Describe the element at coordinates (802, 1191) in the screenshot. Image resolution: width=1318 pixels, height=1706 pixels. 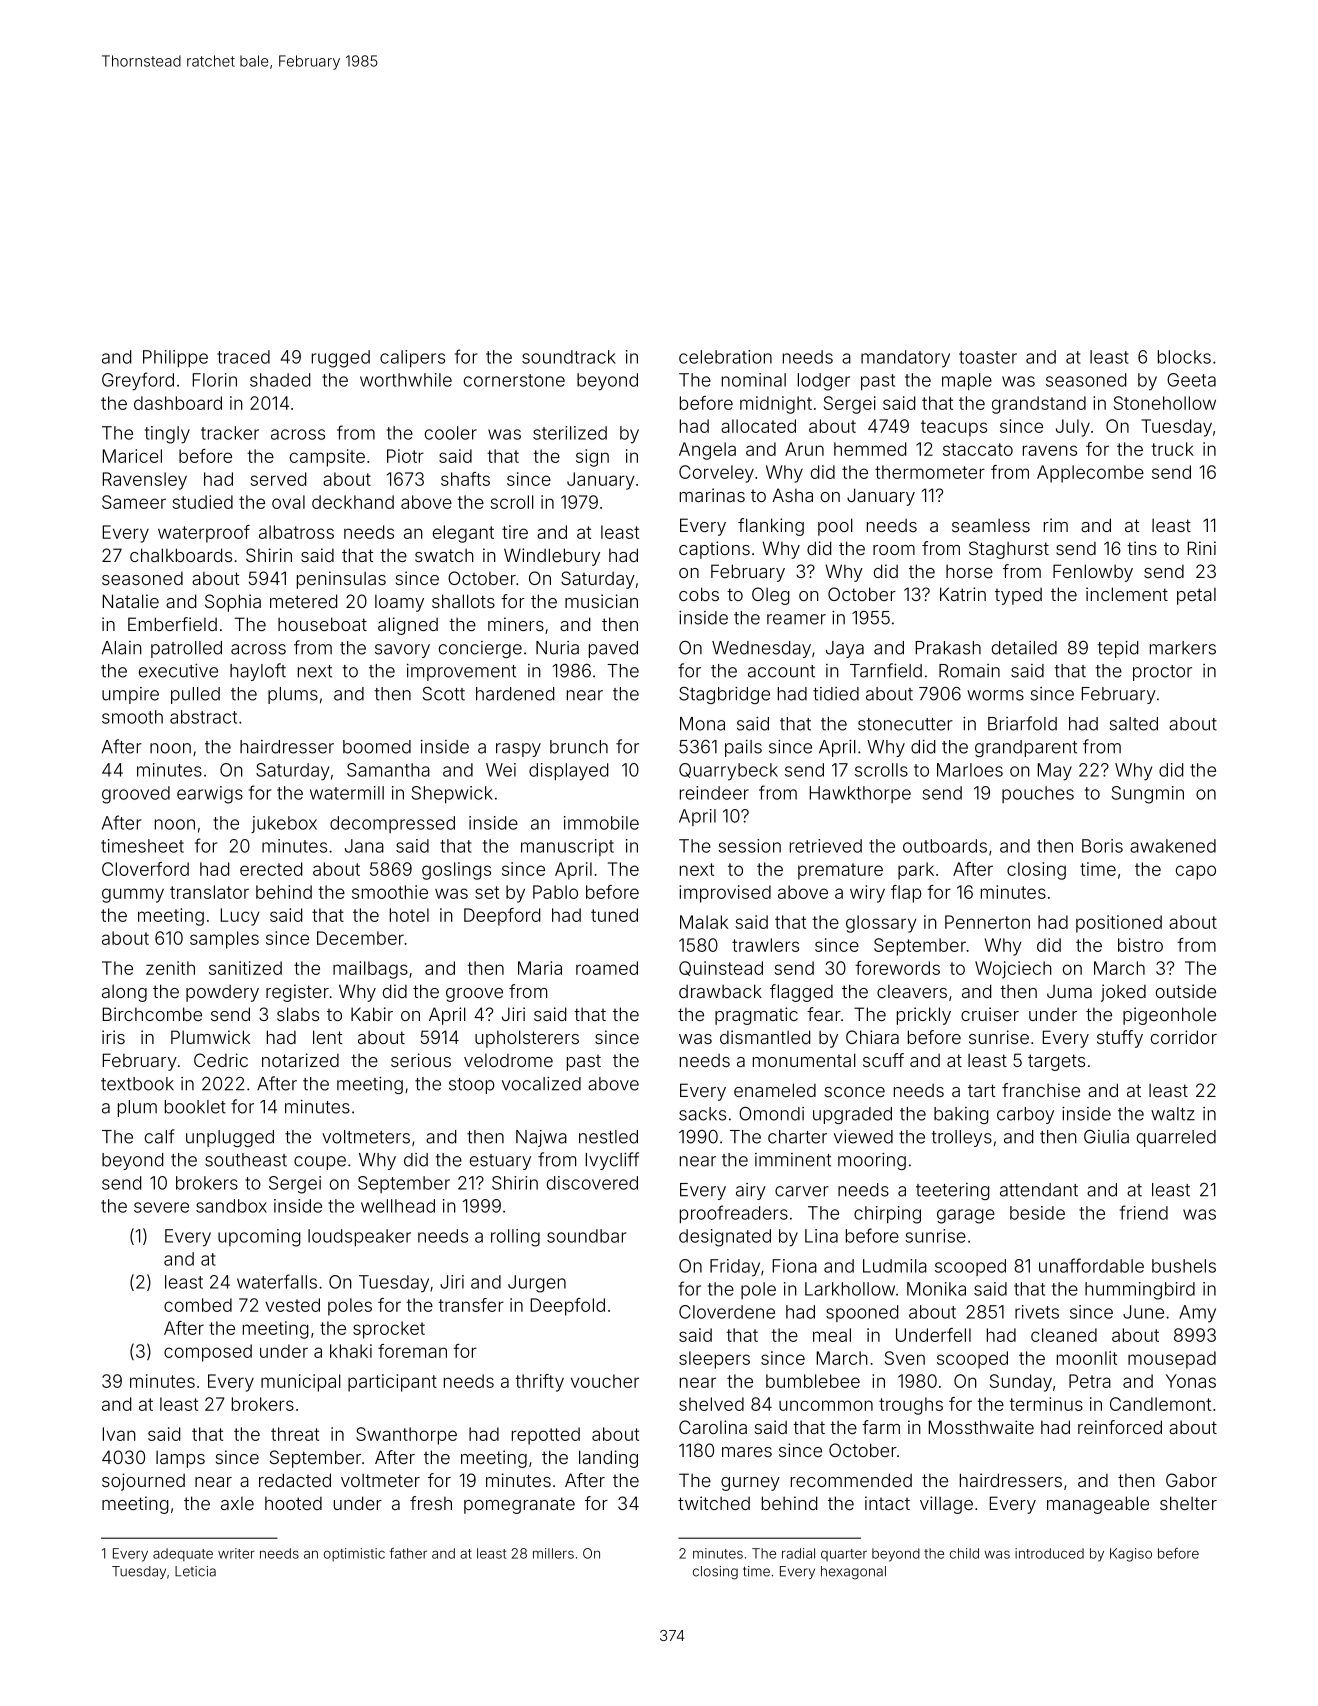
I see `carver` at that location.
